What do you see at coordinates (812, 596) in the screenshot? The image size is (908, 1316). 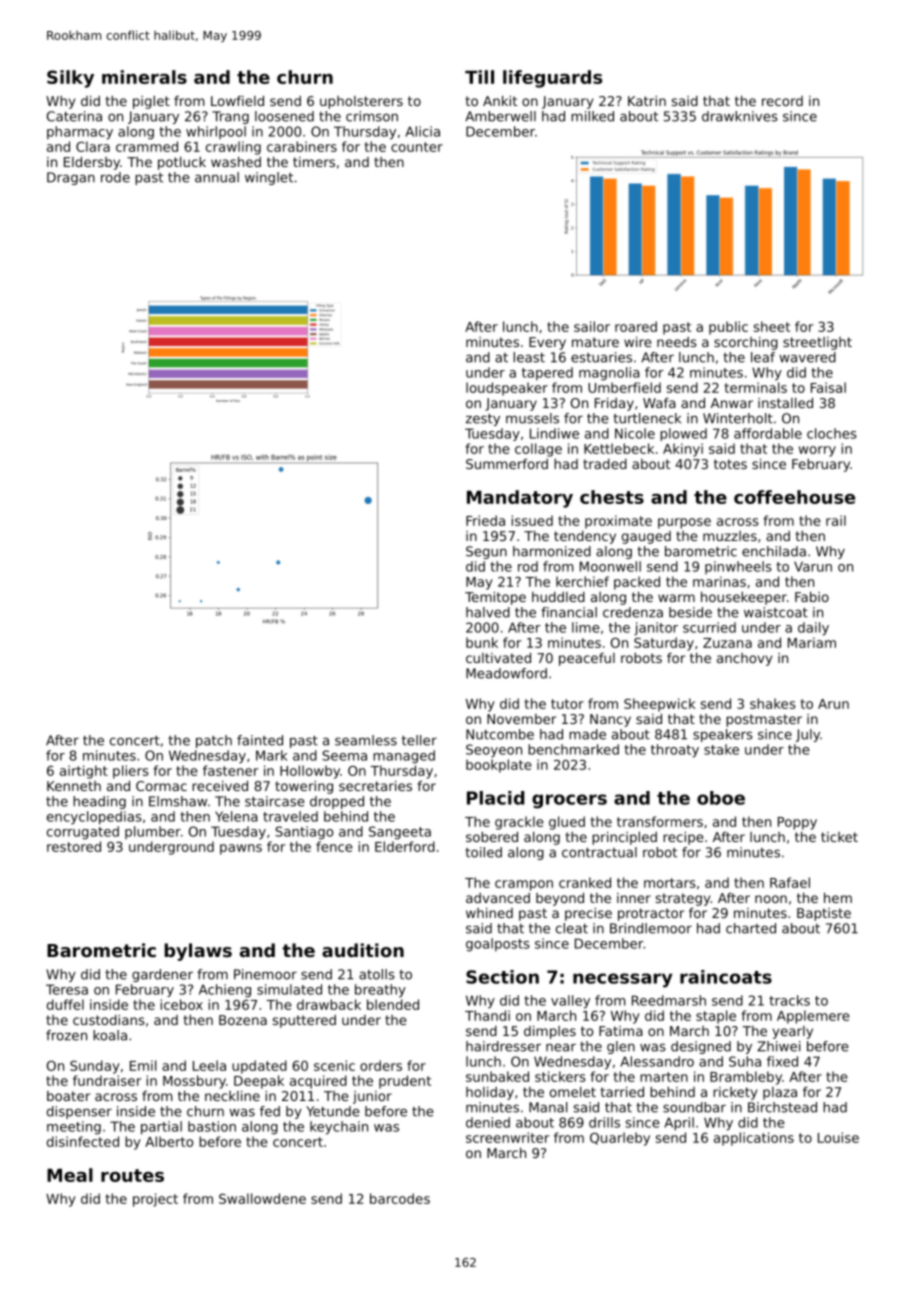 I see `Fabio` at bounding box center [812, 596].
